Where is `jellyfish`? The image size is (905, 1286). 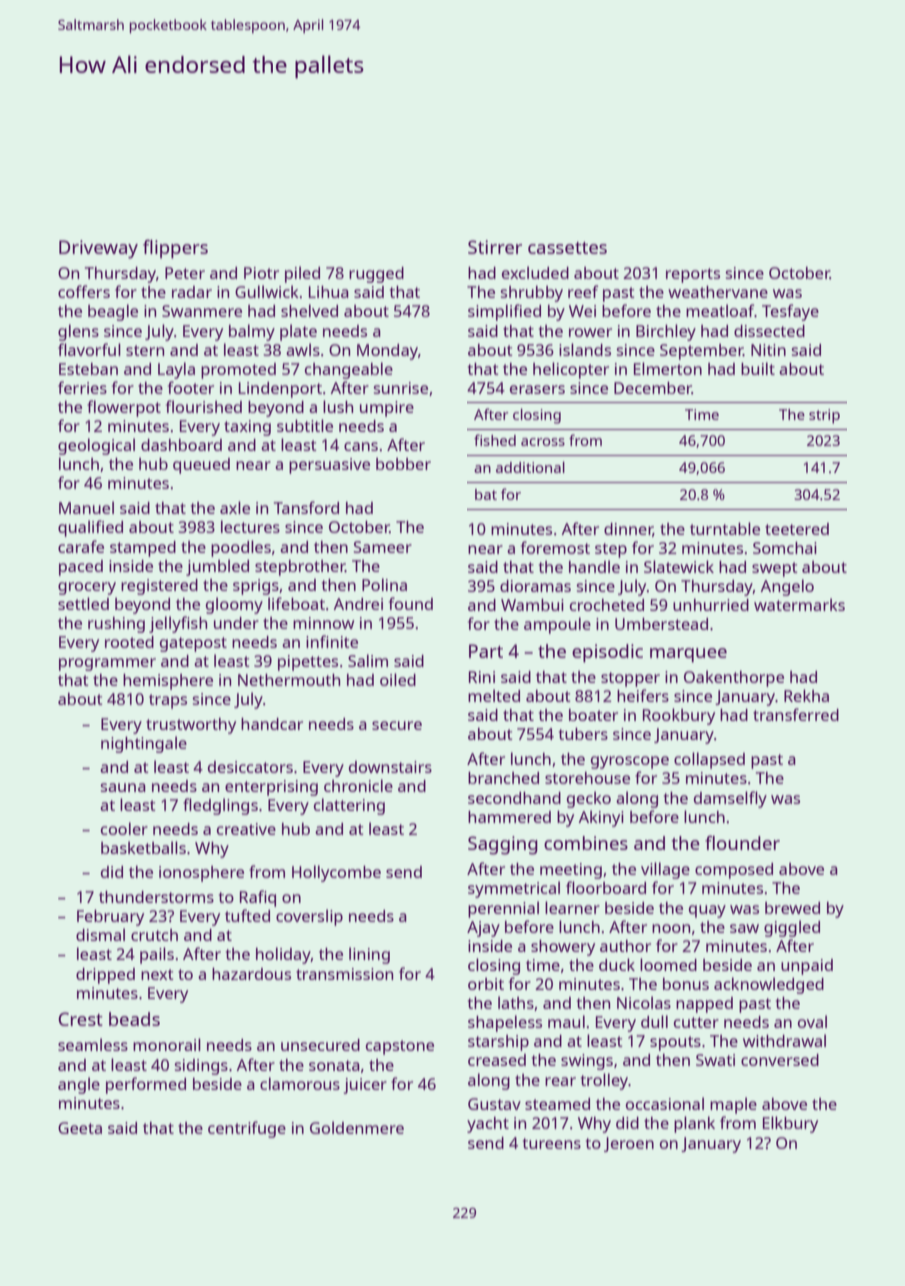 jellyfish is located at coordinates (178, 624).
